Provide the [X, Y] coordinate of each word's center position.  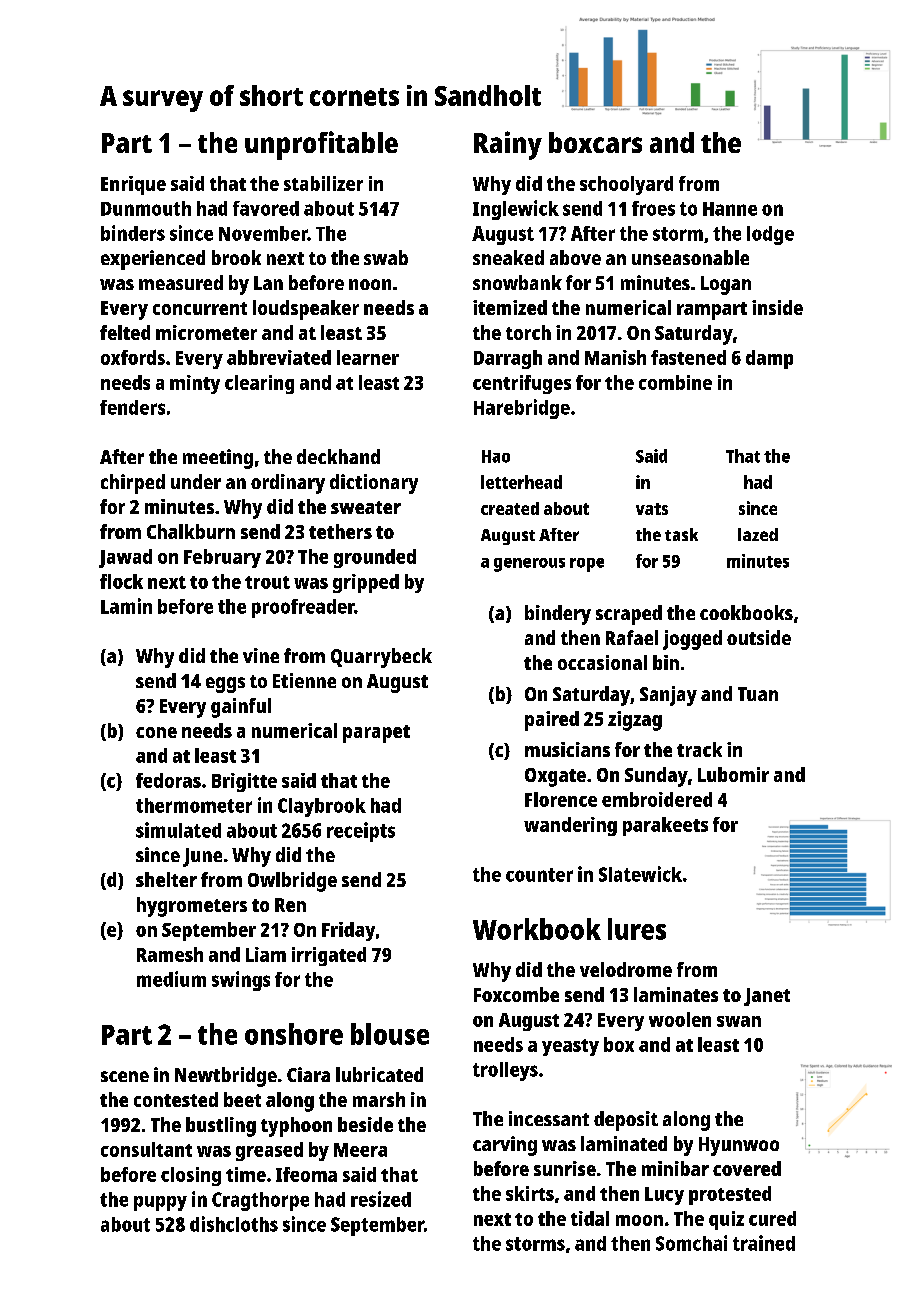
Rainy [508, 145]
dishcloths [234, 1224]
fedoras [168, 780]
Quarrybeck [381, 658]
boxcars [595, 142]
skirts [530, 1193]
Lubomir [733, 774]
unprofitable [321, 145]
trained [764, 1243]
